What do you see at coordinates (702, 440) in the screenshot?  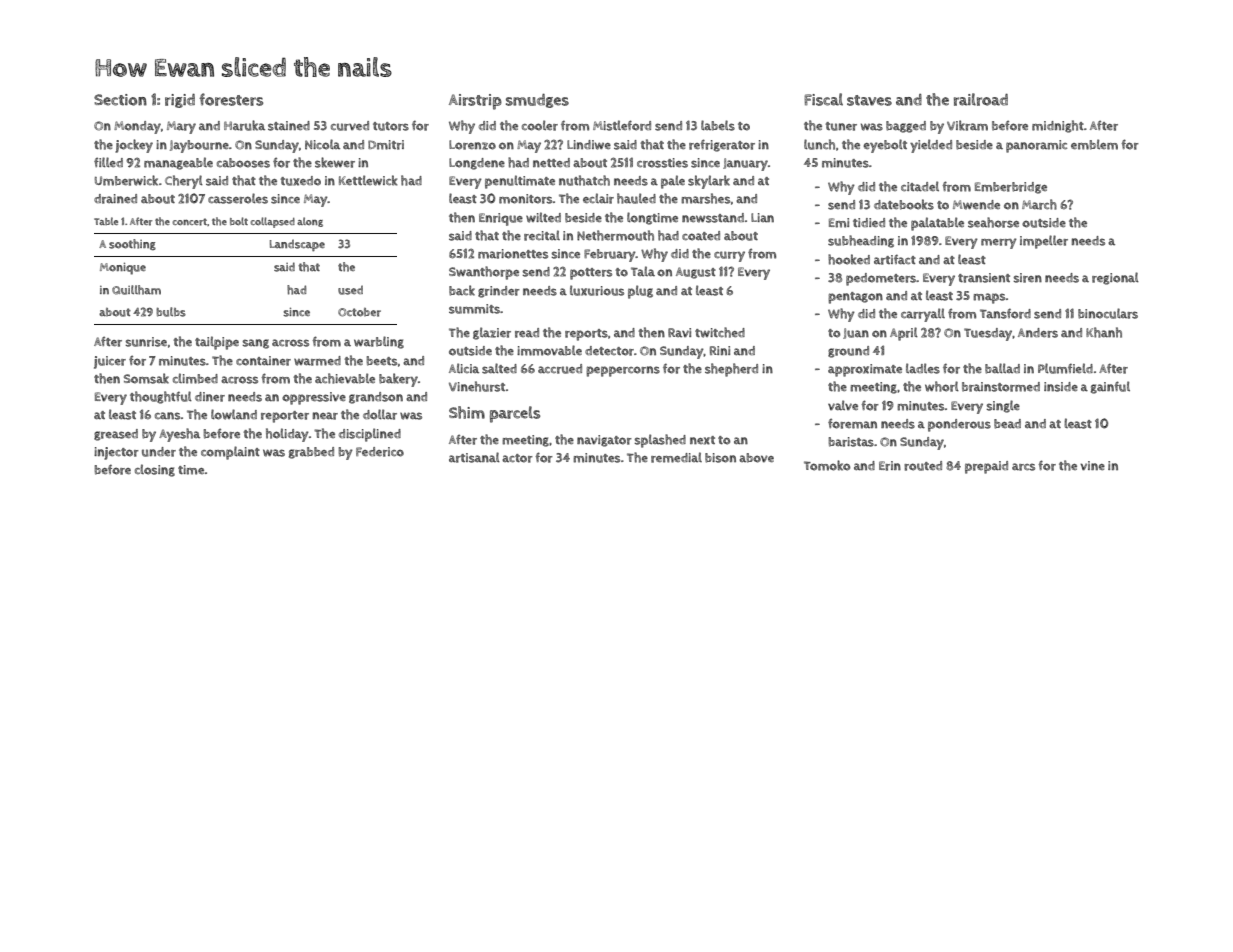 I see `next` at bounding box center [702, 440].
